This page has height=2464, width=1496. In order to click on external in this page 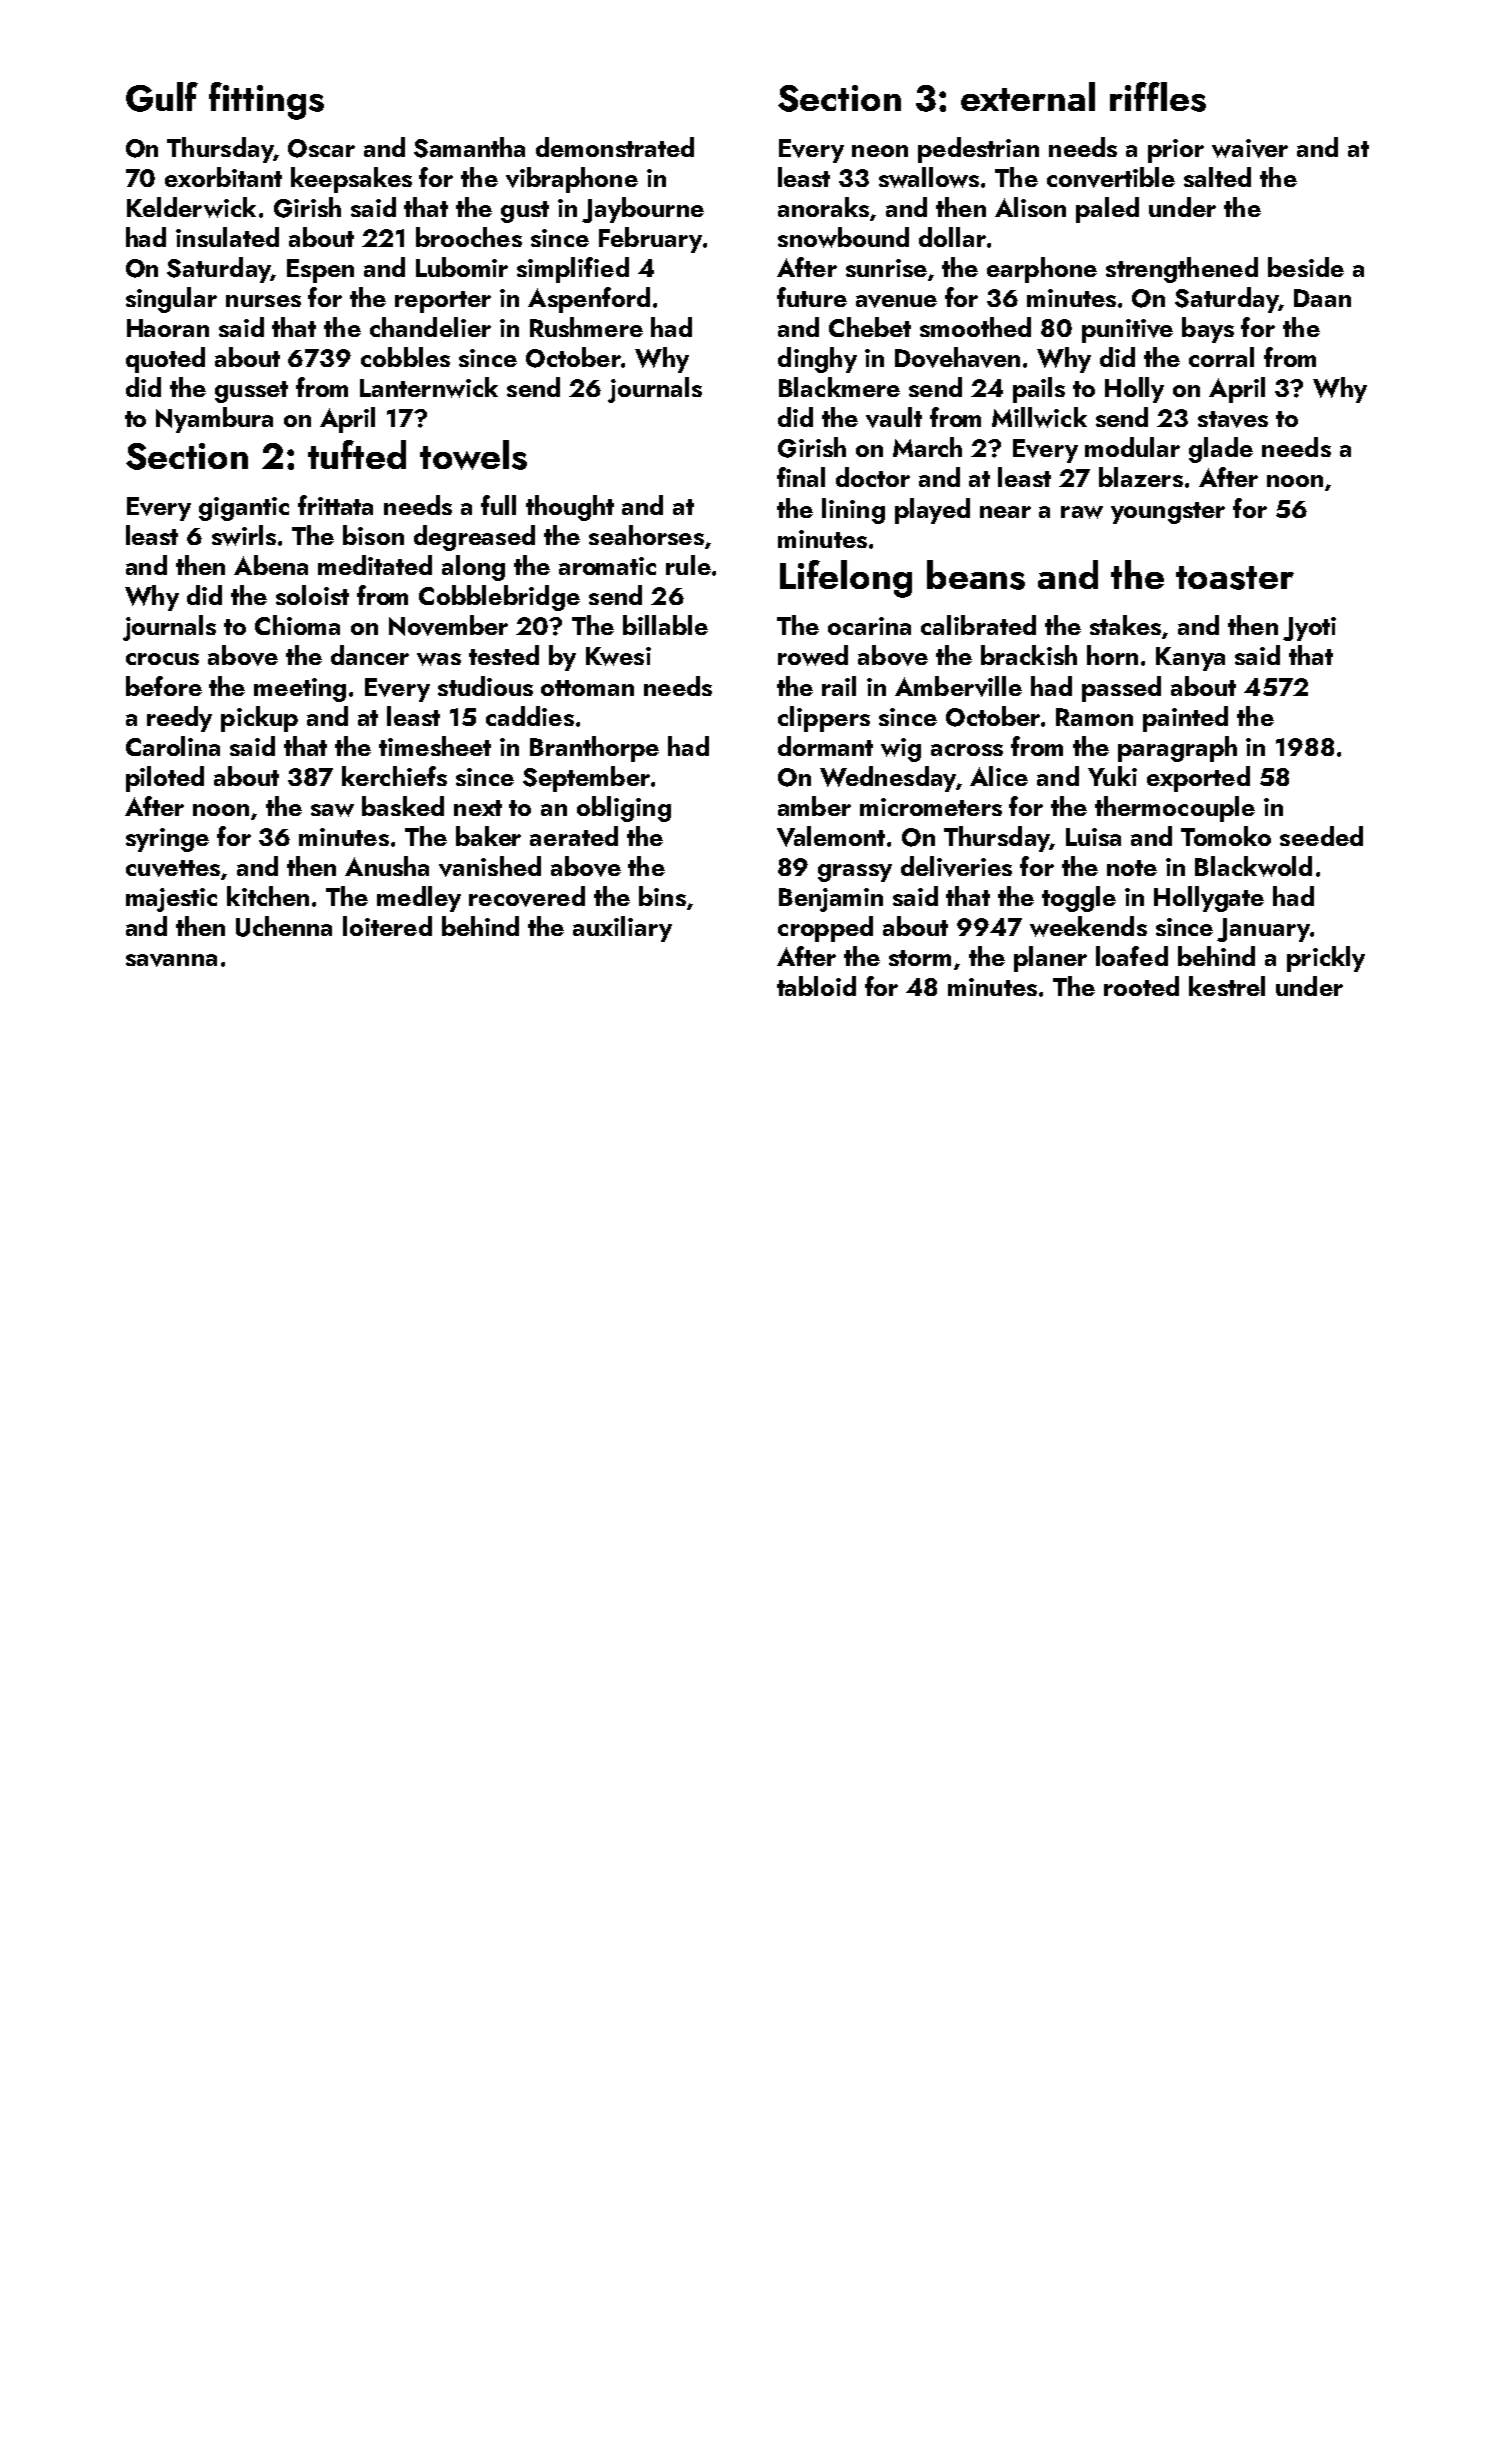, I will do `click(1028, 96)`.
